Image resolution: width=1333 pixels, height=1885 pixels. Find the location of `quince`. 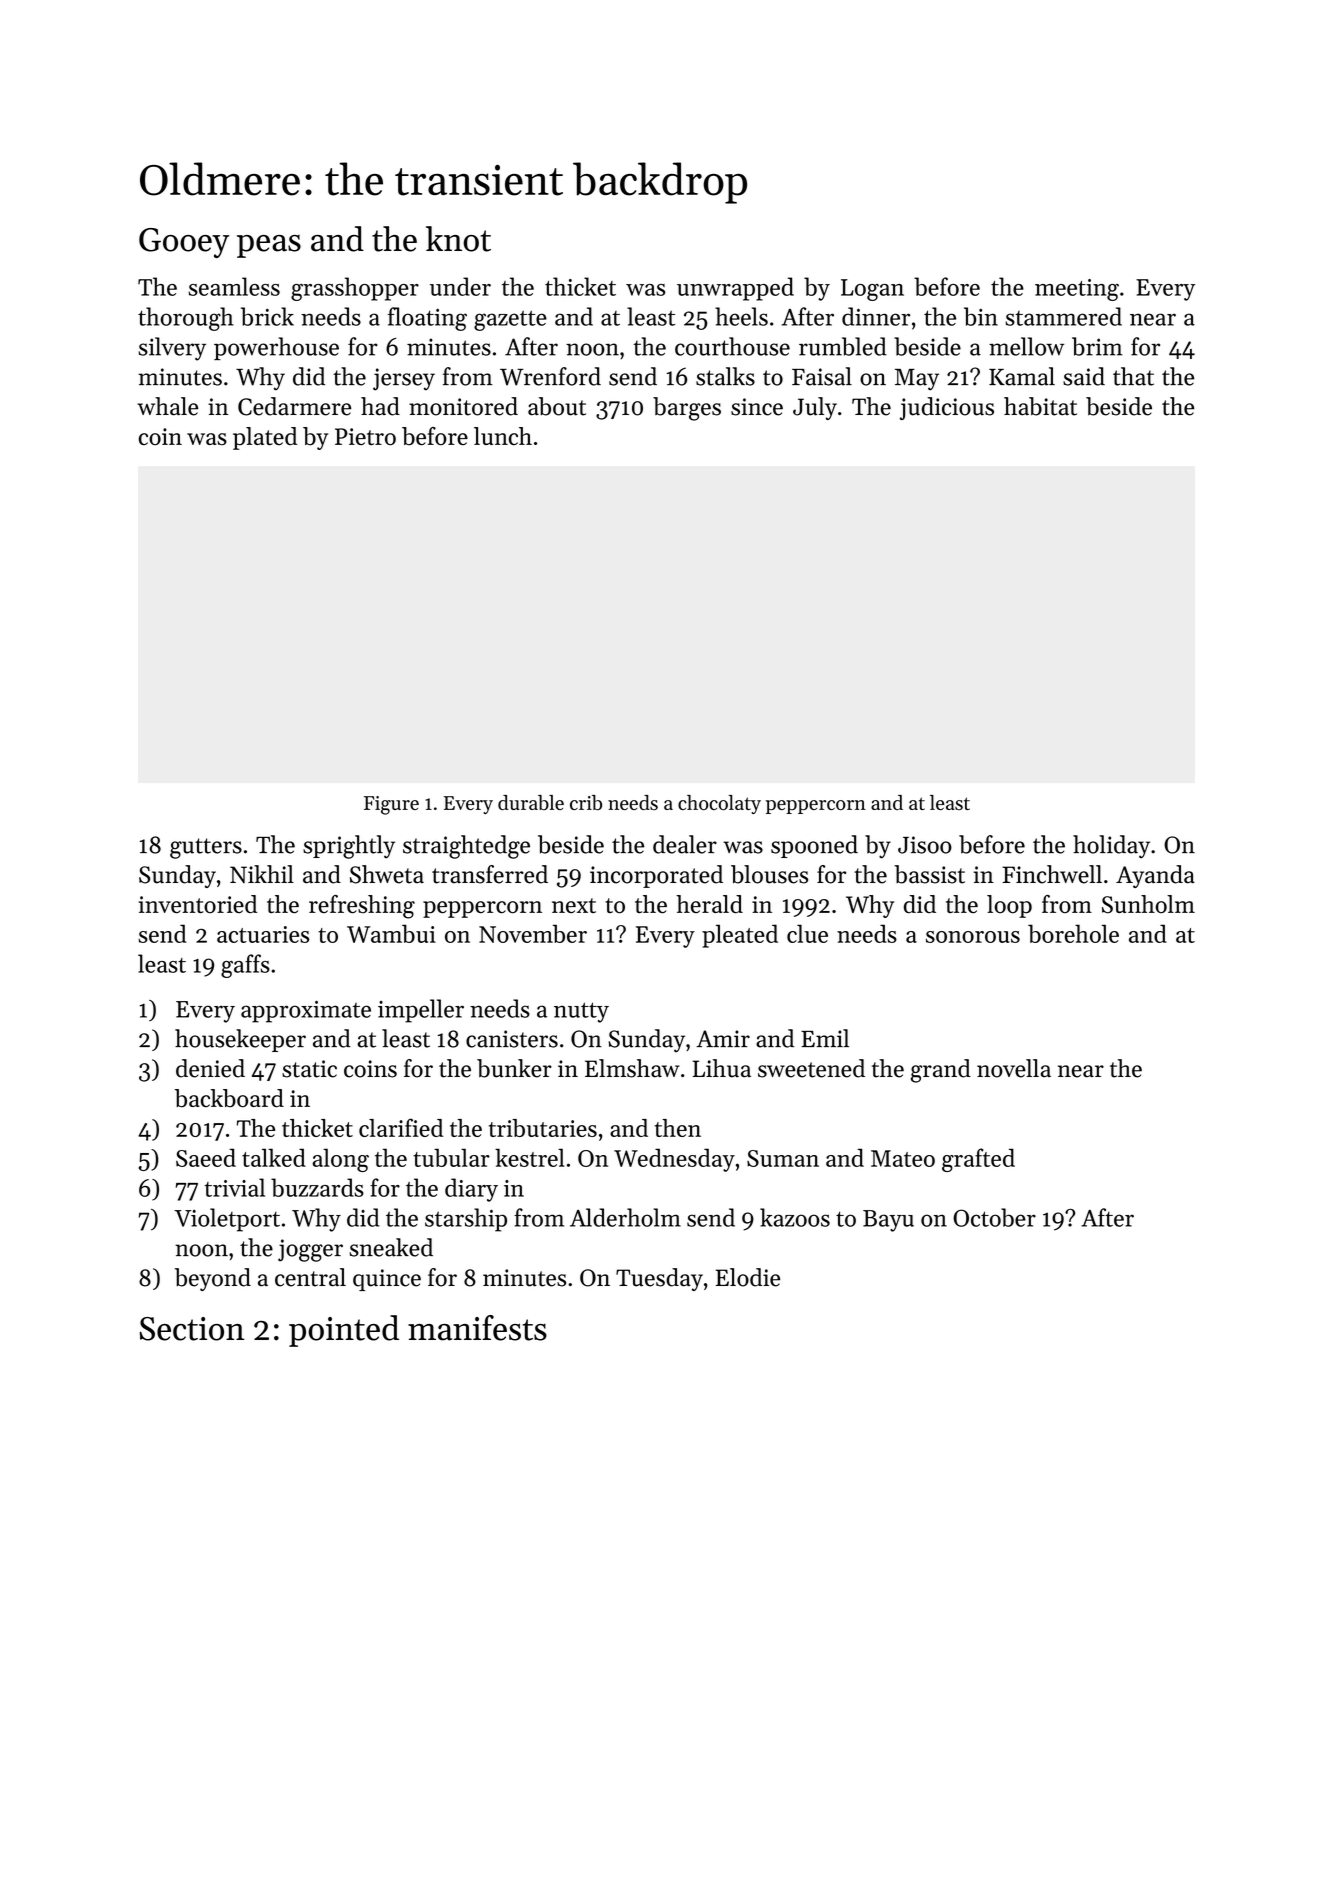

quince is located at coordinates (387, 1280).
